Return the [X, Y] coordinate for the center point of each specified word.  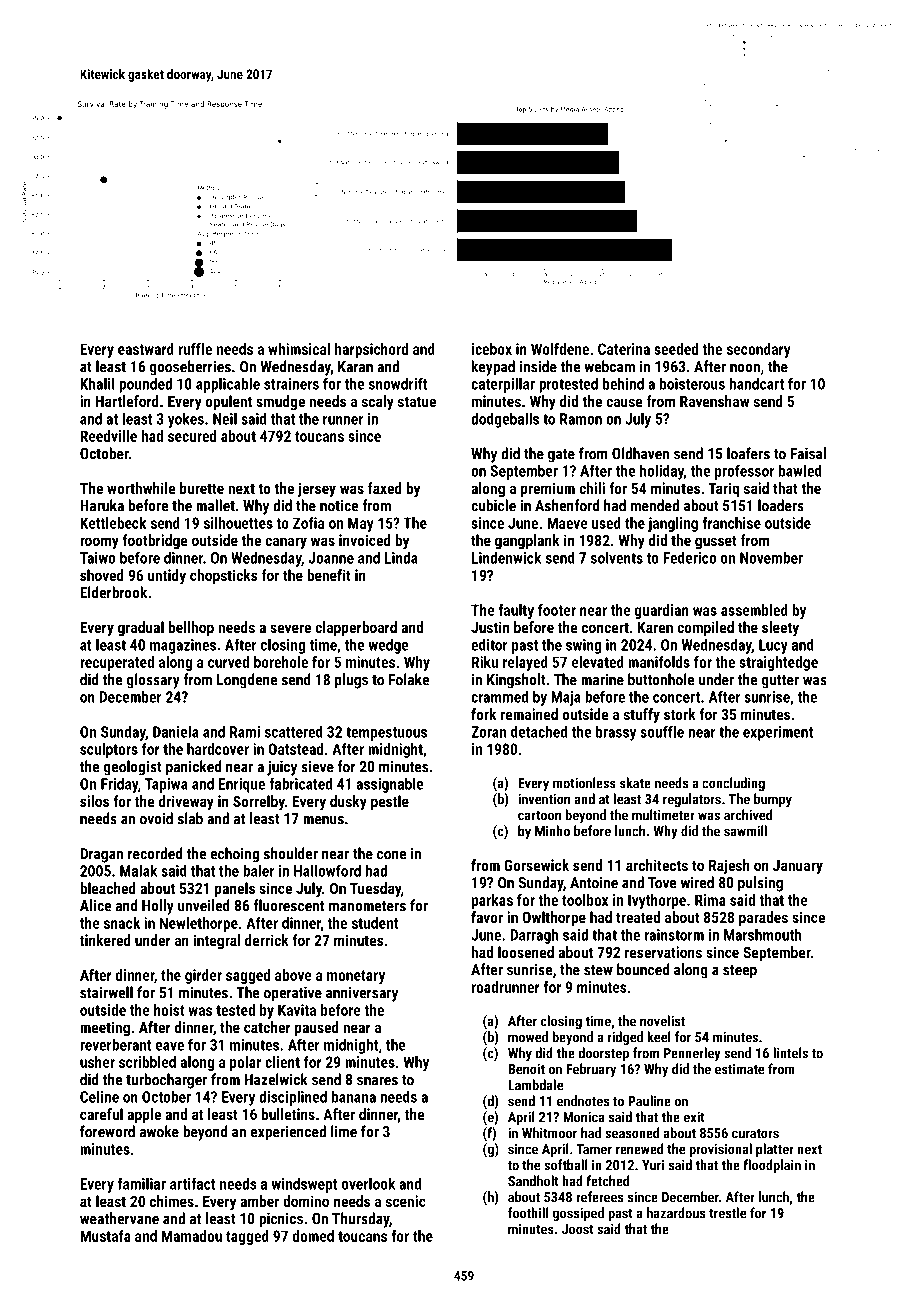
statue [417, 401]
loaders [781, 505]
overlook [368, 1184]
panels [235, 889]
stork [680, 714]
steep [740, 972]
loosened [526, 952]
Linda [401, 558]
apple [144, 1115]
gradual [141, 628]
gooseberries [190, 368]
